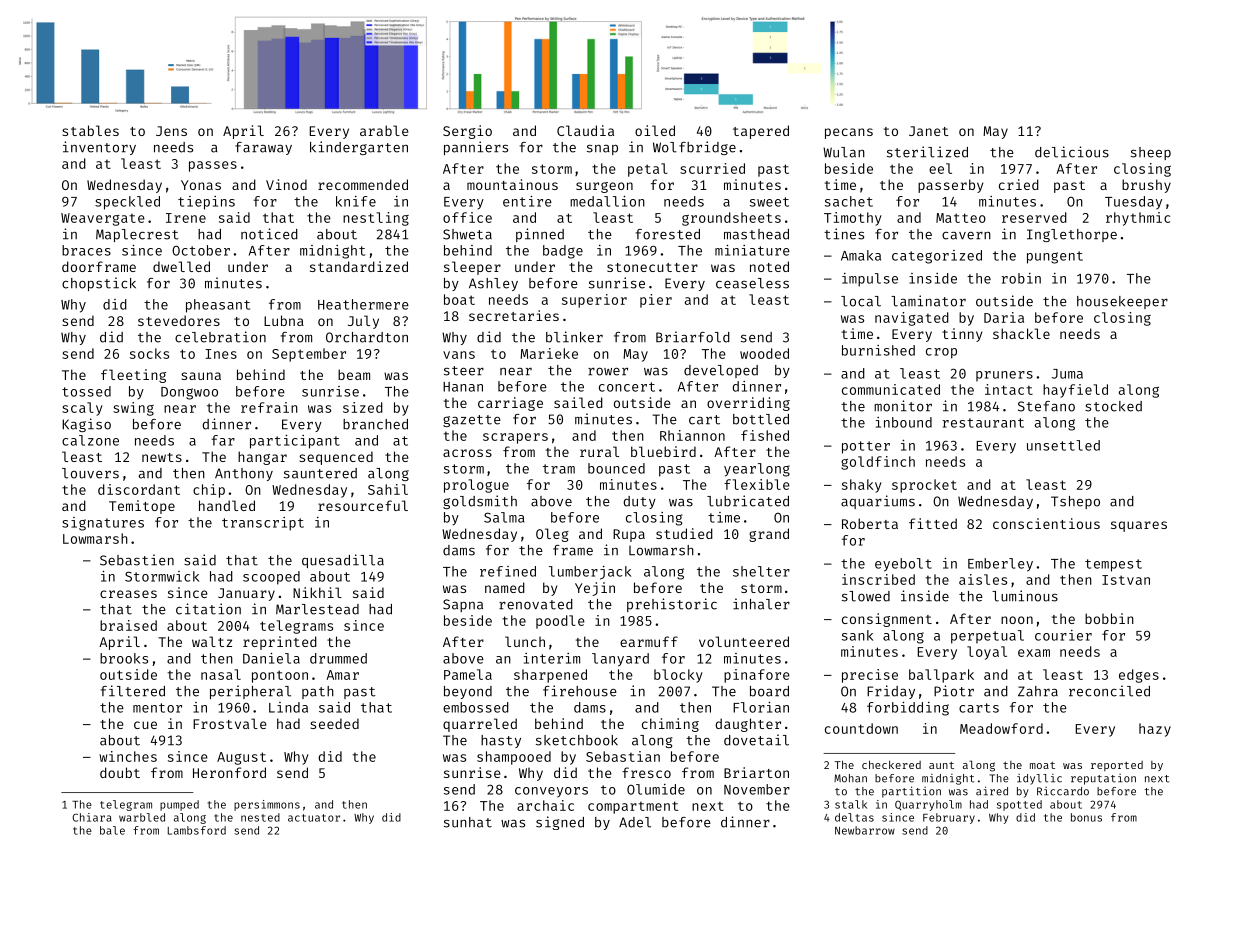 Image resolution: width=1233 pixels, height=952 pixels. I want to click on nestling, so click(376, 219).
